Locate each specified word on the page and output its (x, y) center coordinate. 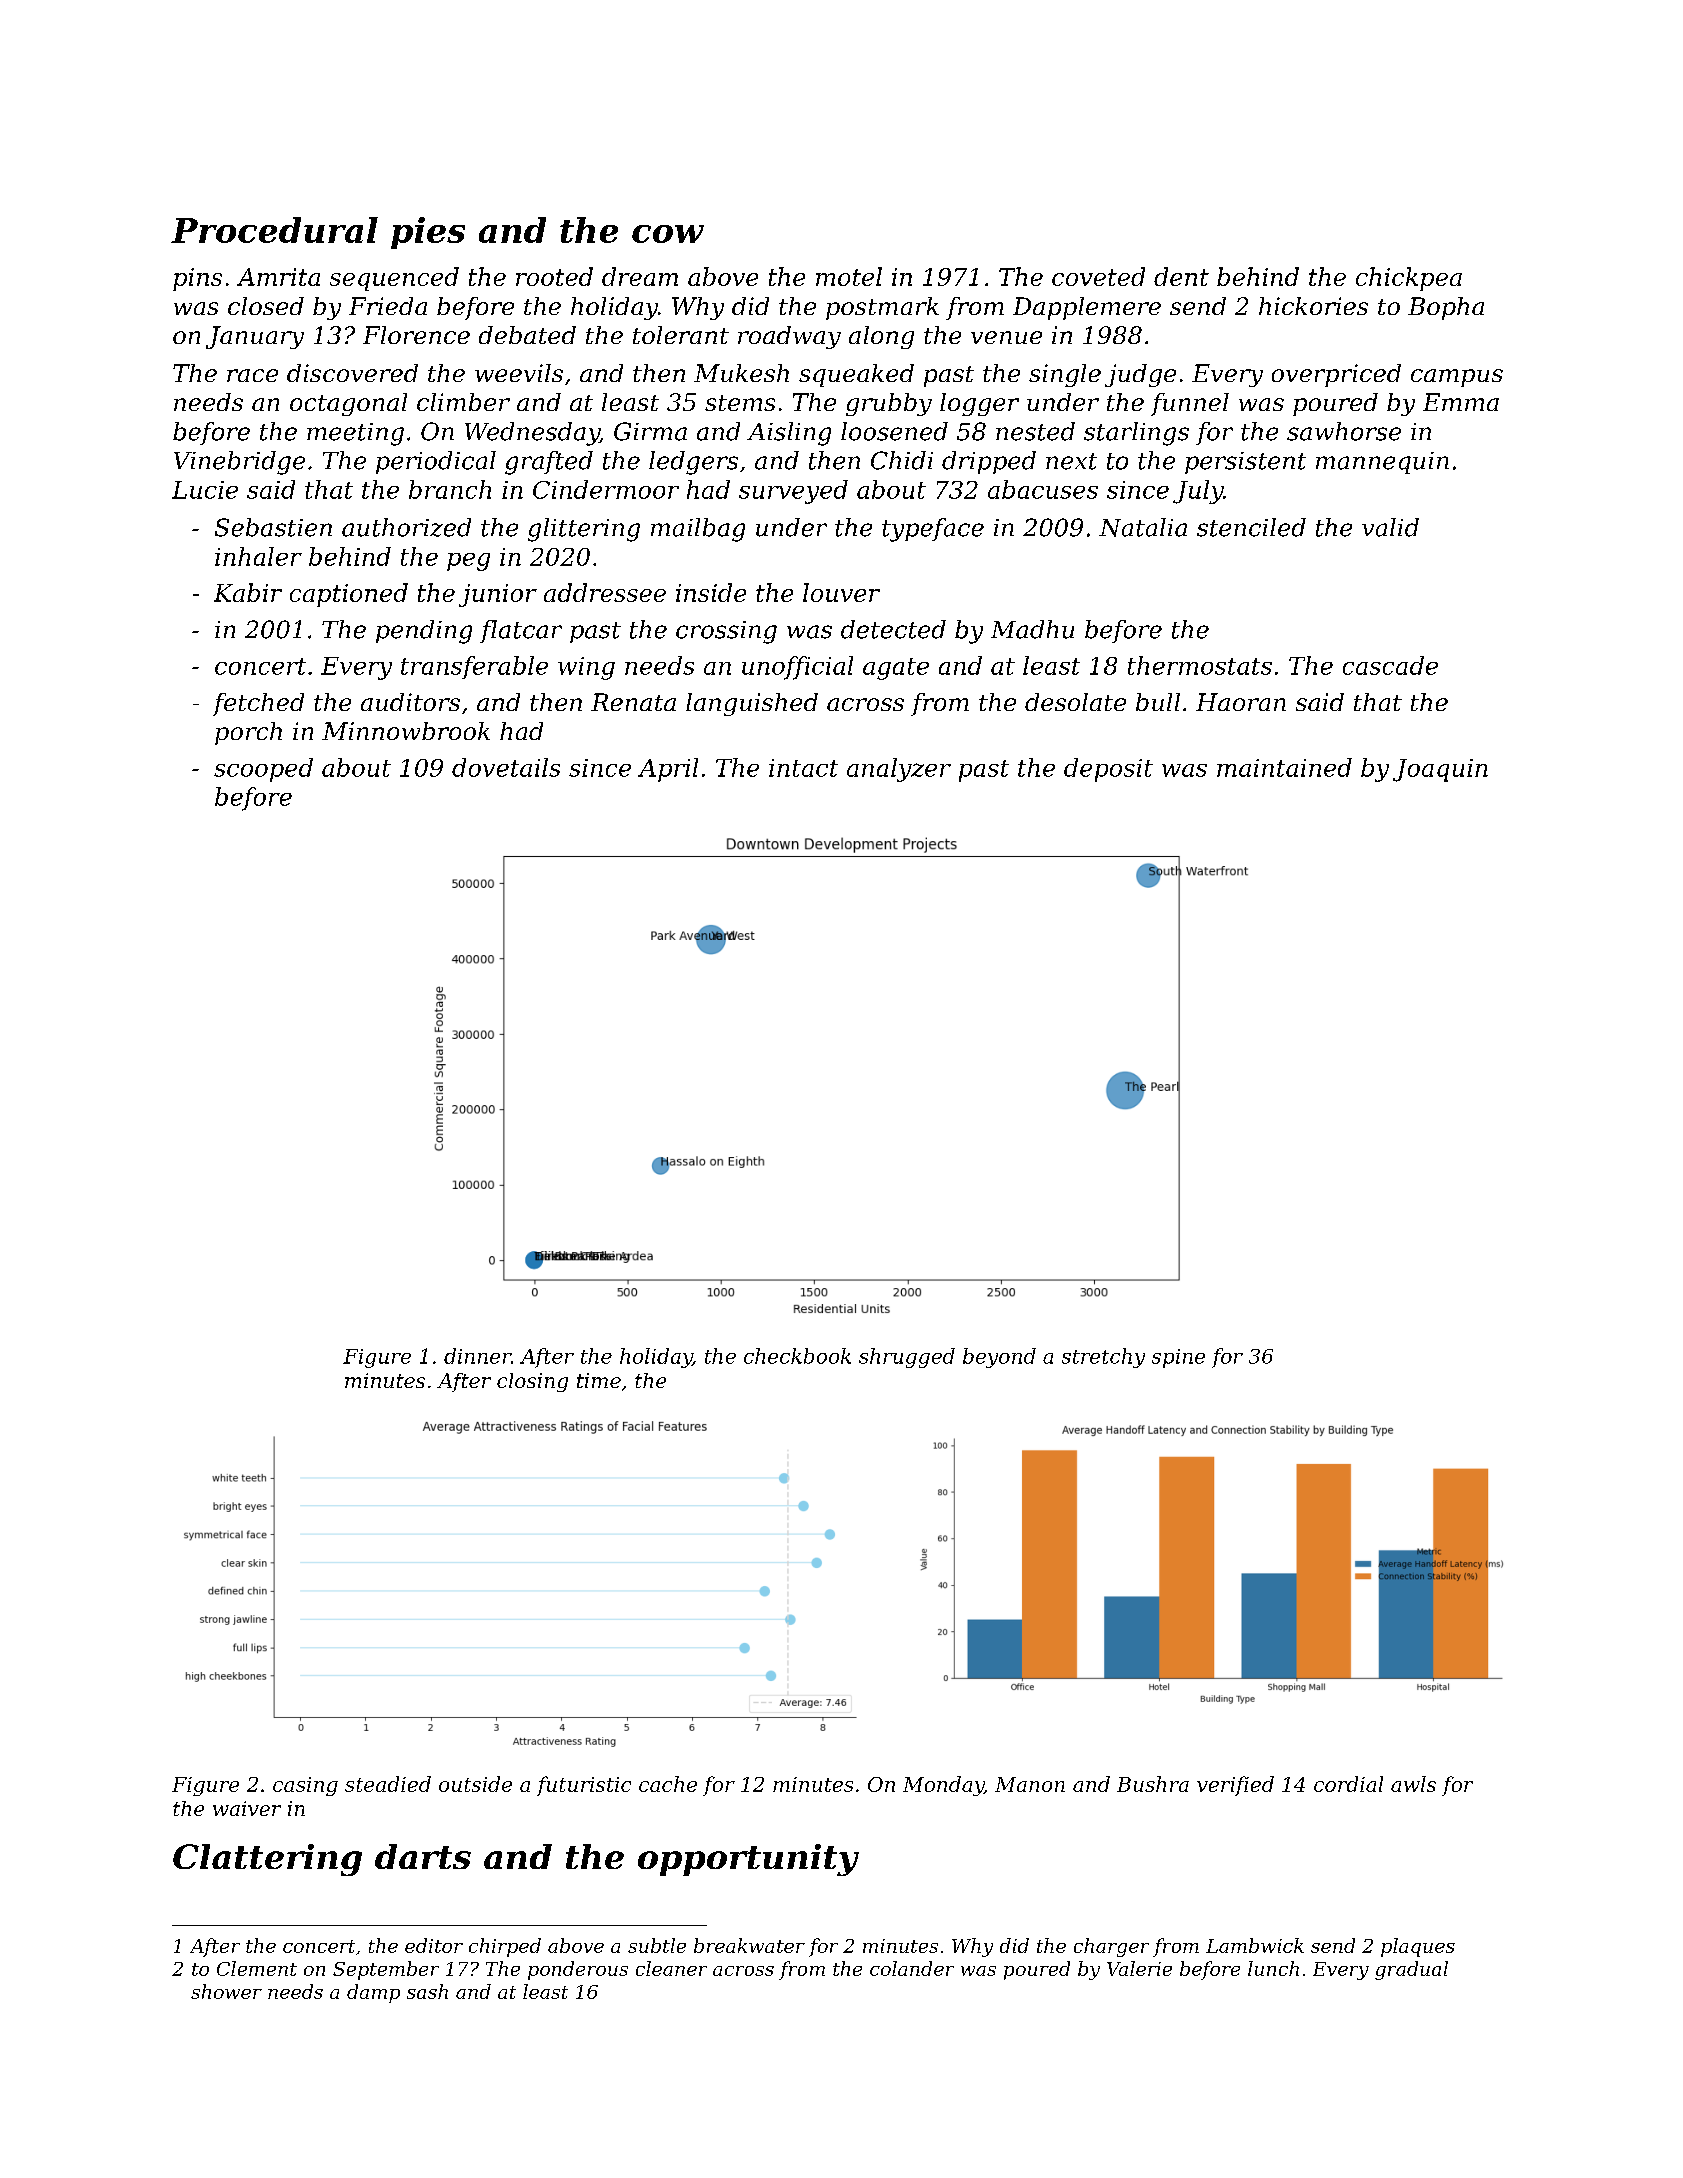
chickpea (1409, 279)
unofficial (797, 668)
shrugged (907, 1358)
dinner (477, 1356)
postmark (882, 308)
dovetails (506, 767)
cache (668, 1784)
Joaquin (1440, 770)
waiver (247, 1808)
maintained (1284, 767)
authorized (406, 527)
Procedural (274, 230)
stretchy (1103, 1358)
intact (803, 768)
